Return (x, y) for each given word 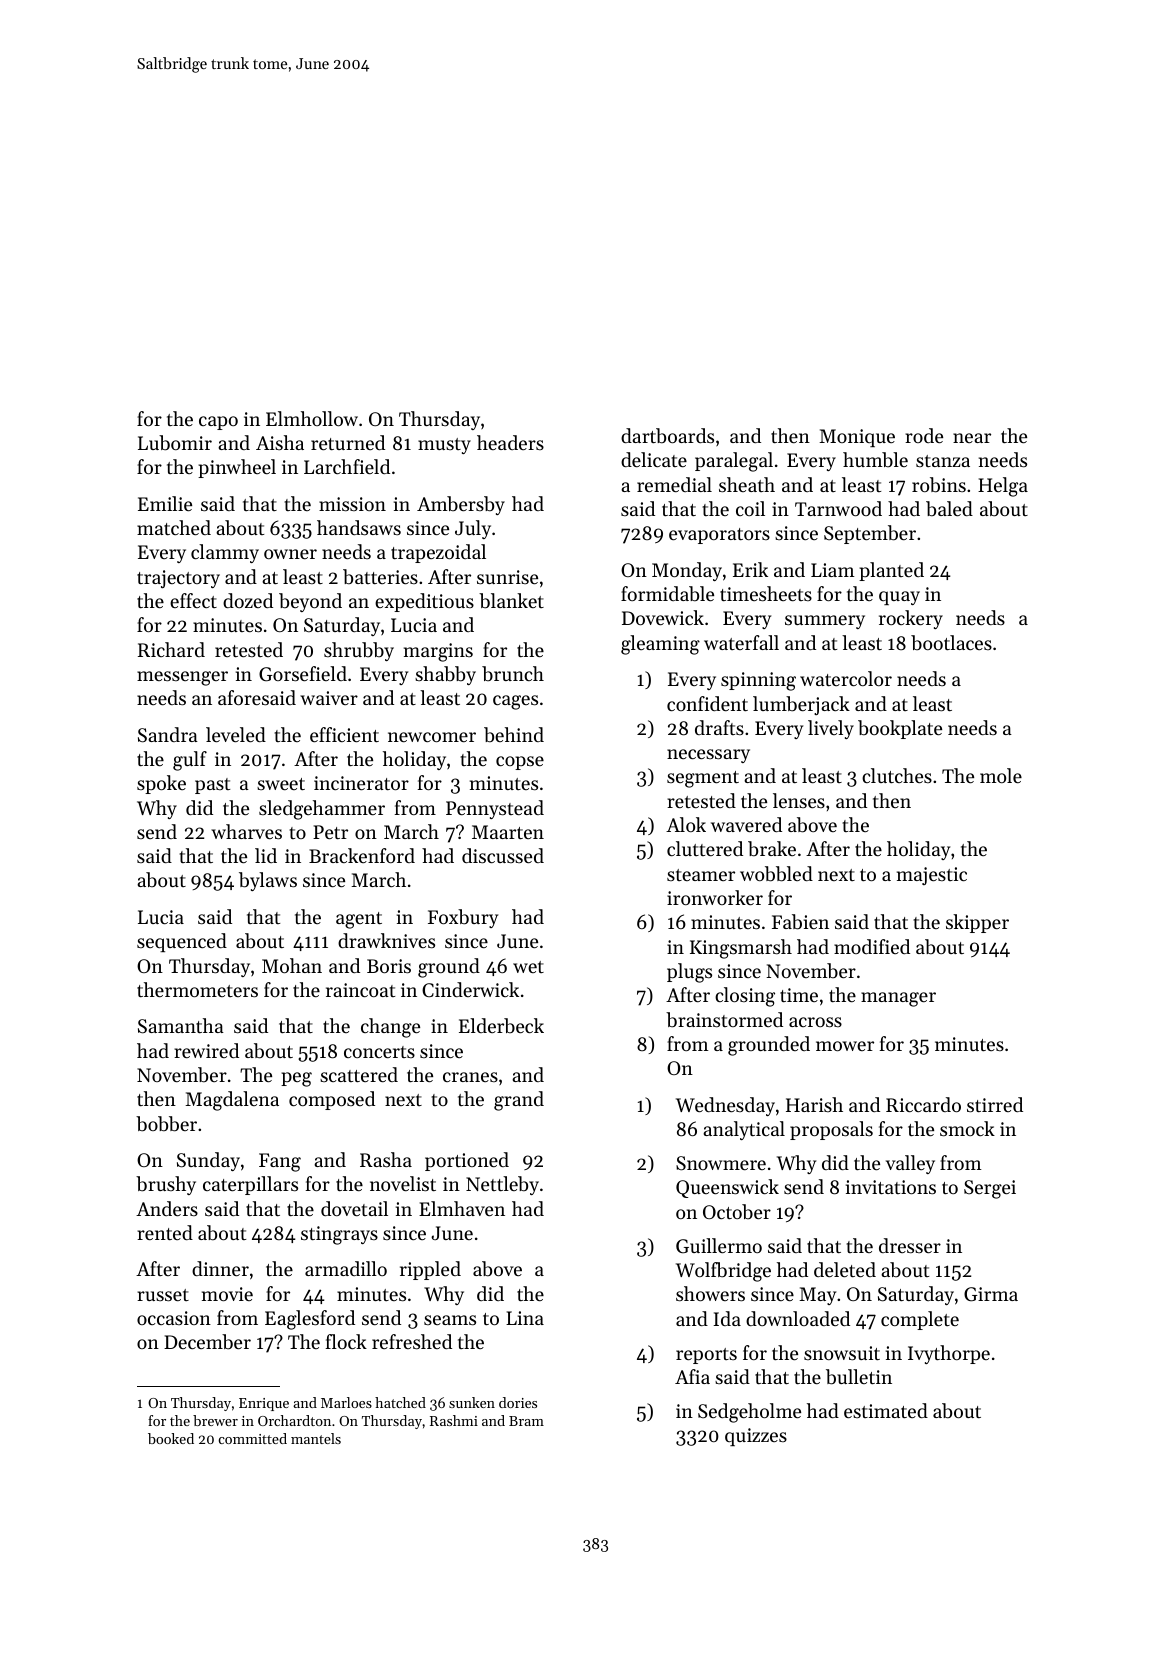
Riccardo (923, 1104)
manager (898, 999)
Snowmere (721, 1163)
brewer (215, 1420)
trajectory (178, 579)
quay (899, 598)
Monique (857, 438)
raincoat (360, 990)
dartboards (667, 436)
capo (218, 423)
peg (296, 1079)
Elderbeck (501, 1025)
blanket (511, 601)
